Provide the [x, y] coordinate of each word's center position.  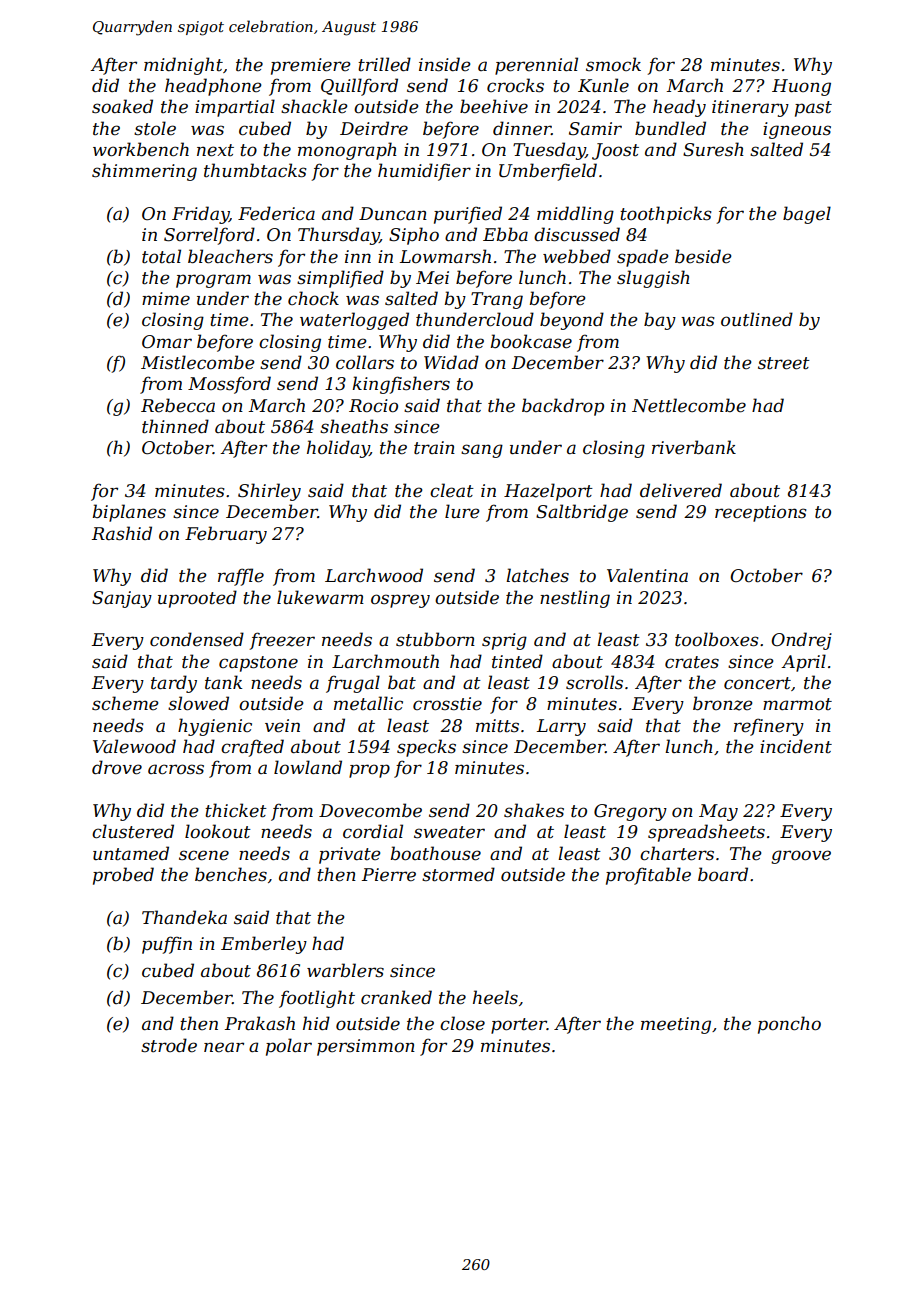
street [784, 363]
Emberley [264, 945]
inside [445, 64]
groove [801, 857]
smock [613, 64]
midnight [183, 66]
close [462, 1023]
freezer [282, 641]
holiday [338, 449]
